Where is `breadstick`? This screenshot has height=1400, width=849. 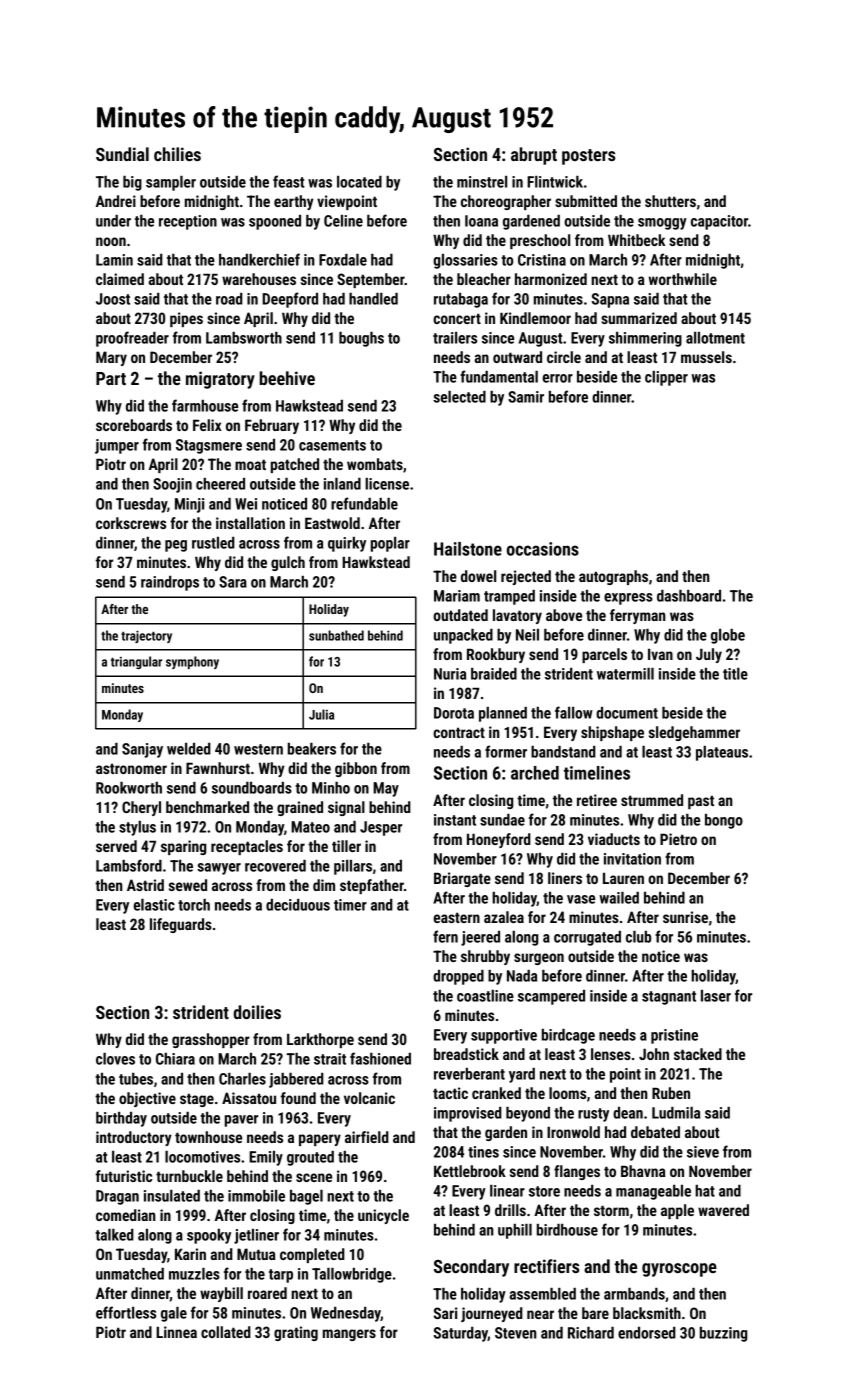
breadstick is located at coordinates (466, 1054).
